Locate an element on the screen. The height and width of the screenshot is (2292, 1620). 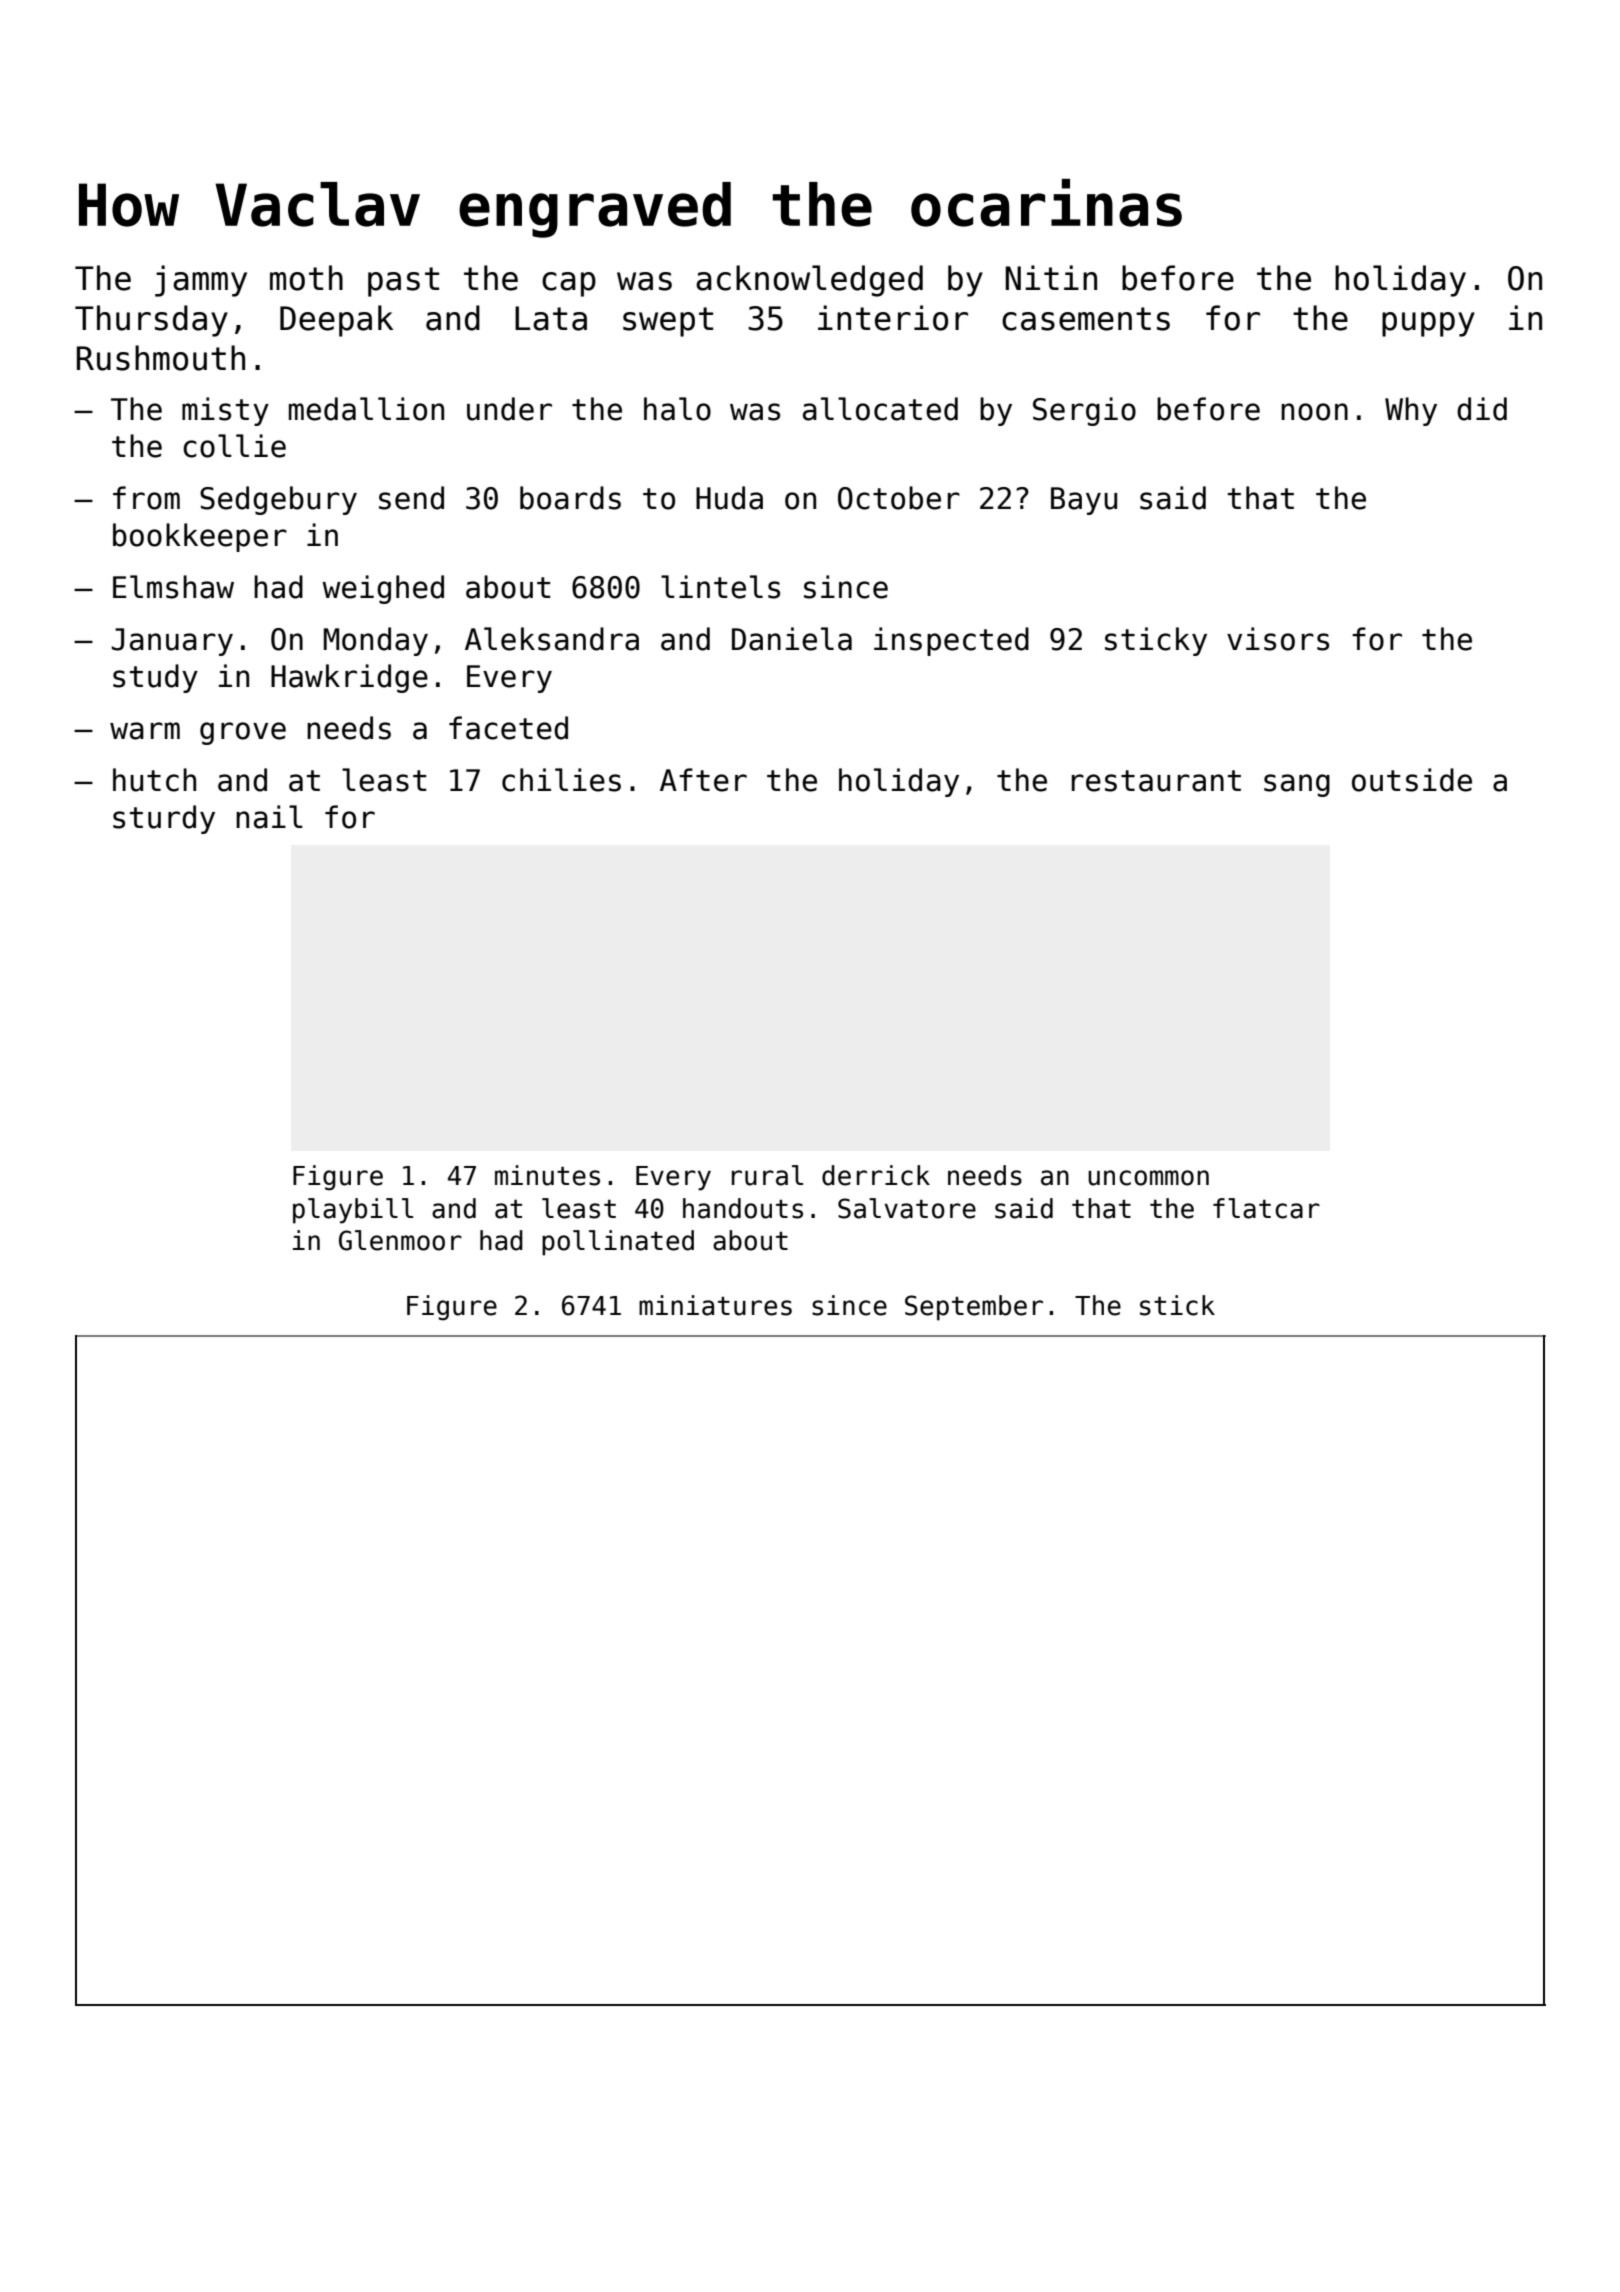
visors is located at coordinates (1278, 639).
